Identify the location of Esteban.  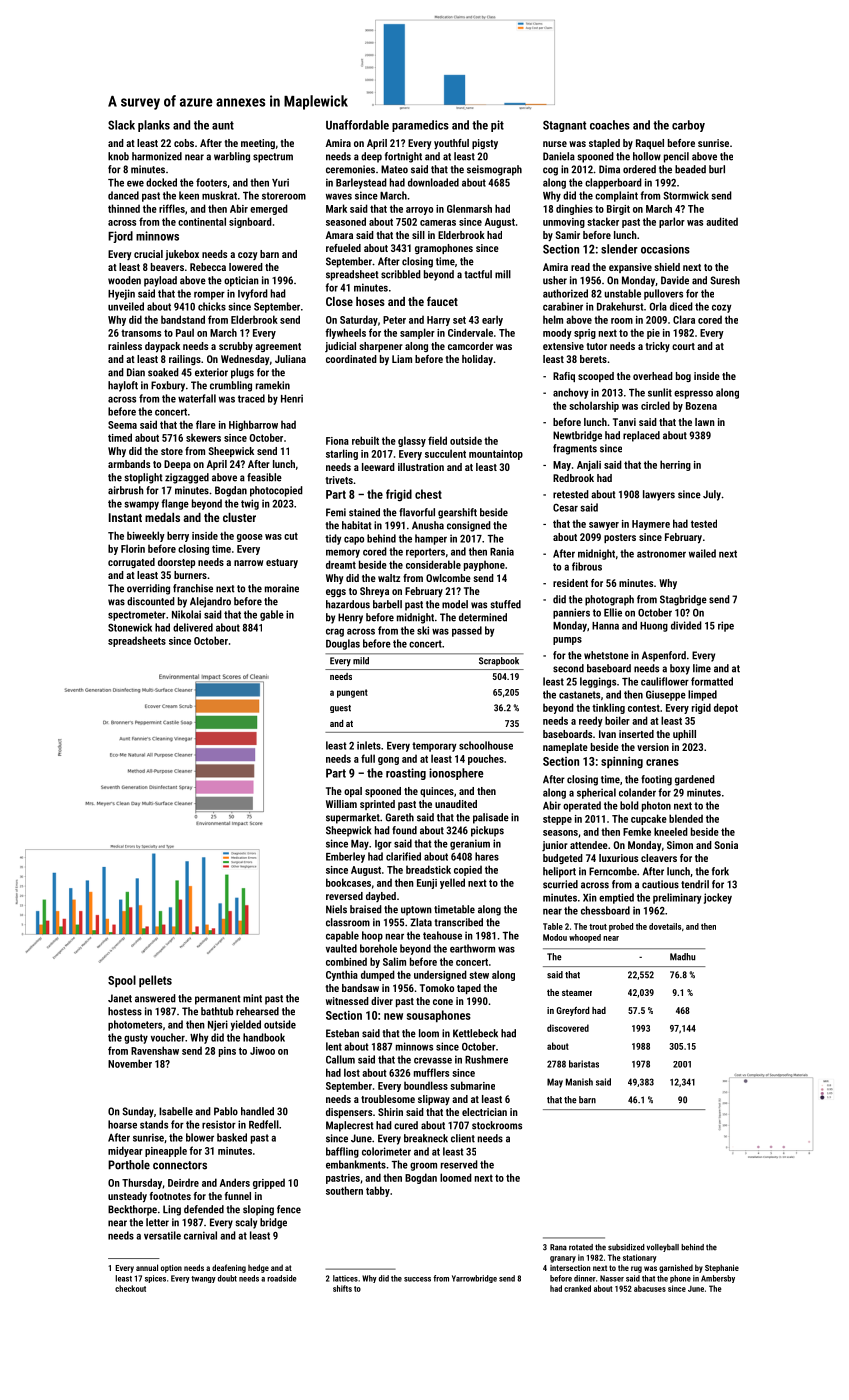
(342, 1033).
